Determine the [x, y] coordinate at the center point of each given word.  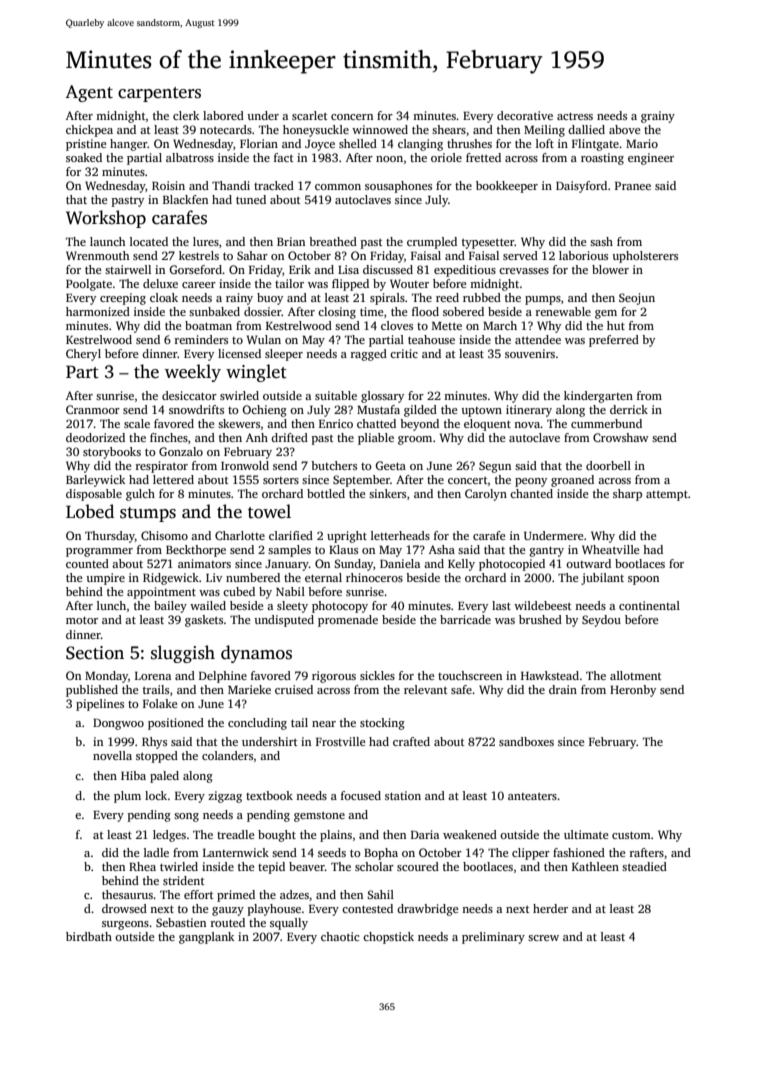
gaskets [204, 621]
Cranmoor [93, 409]
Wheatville [610, 549]
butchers [334, 465]
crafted [411, 741]
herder [550, 908]
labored [223, 115]
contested [367, 908]
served [520, 255]
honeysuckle [316, 131]
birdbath [89, 936]
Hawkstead [550, 675]
